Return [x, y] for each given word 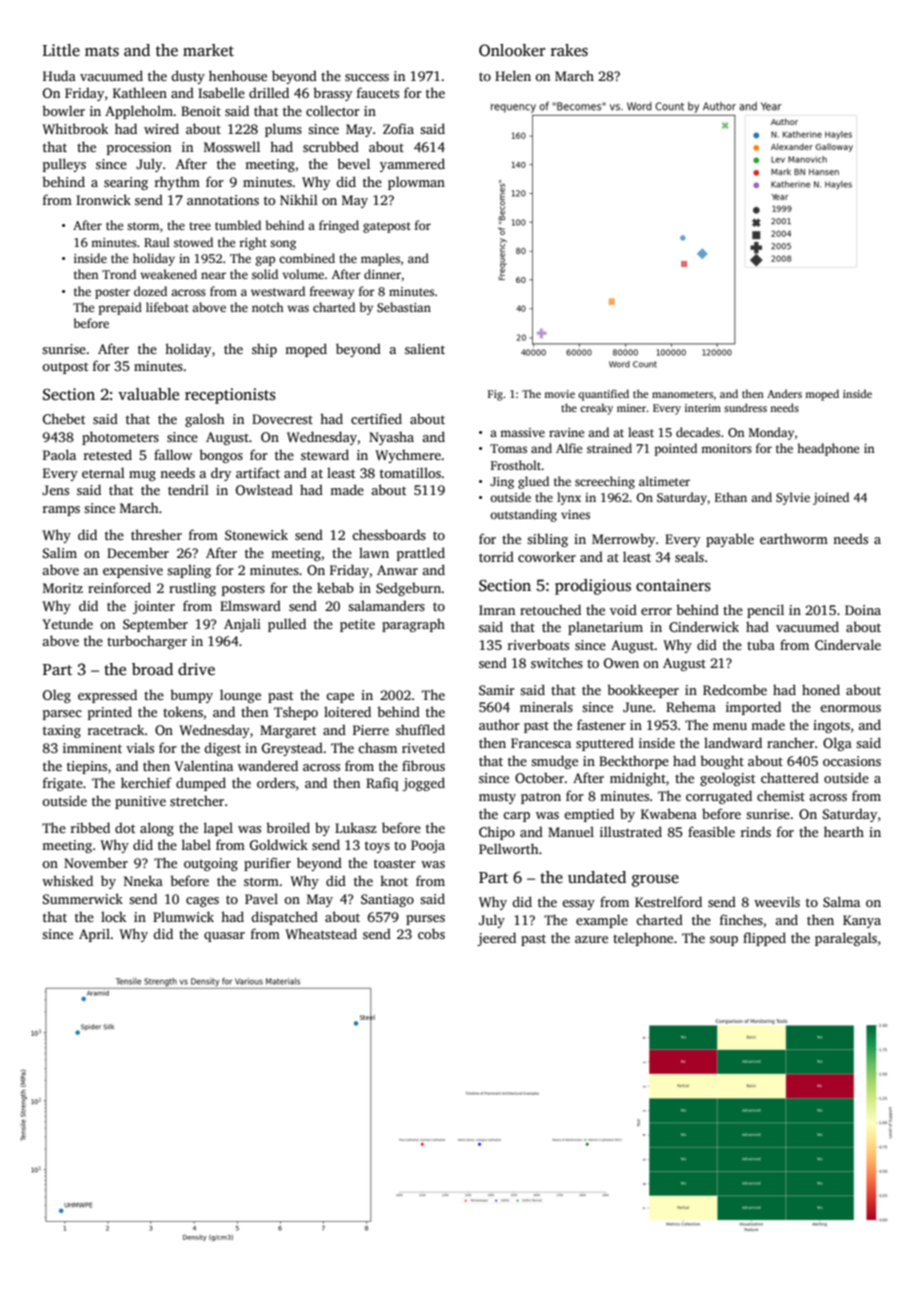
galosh [205, 420]
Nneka [143, 880]
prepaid [120, 308]
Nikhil [299, 199]
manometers [682, 394]
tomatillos [410, 472]
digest [222, 749]
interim [703, 408]
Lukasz [356, 827]
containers [673, 585]
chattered [790, 777]
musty [497, 798]
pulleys [64, 165]
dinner [382, 274]
